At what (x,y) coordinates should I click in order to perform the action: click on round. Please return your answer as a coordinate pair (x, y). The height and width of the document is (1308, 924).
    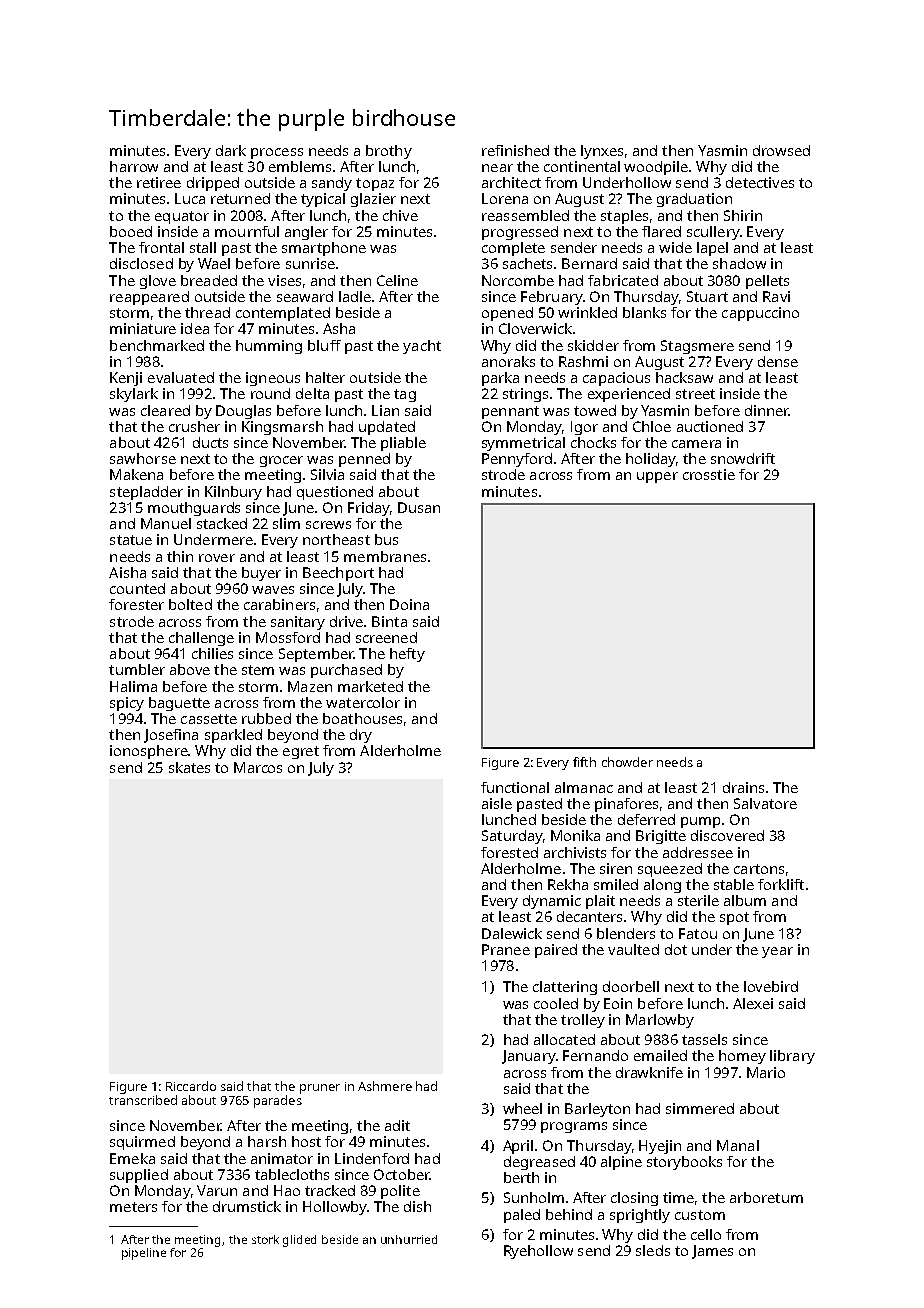
    Looking at the image, I should click on (270, 393).
